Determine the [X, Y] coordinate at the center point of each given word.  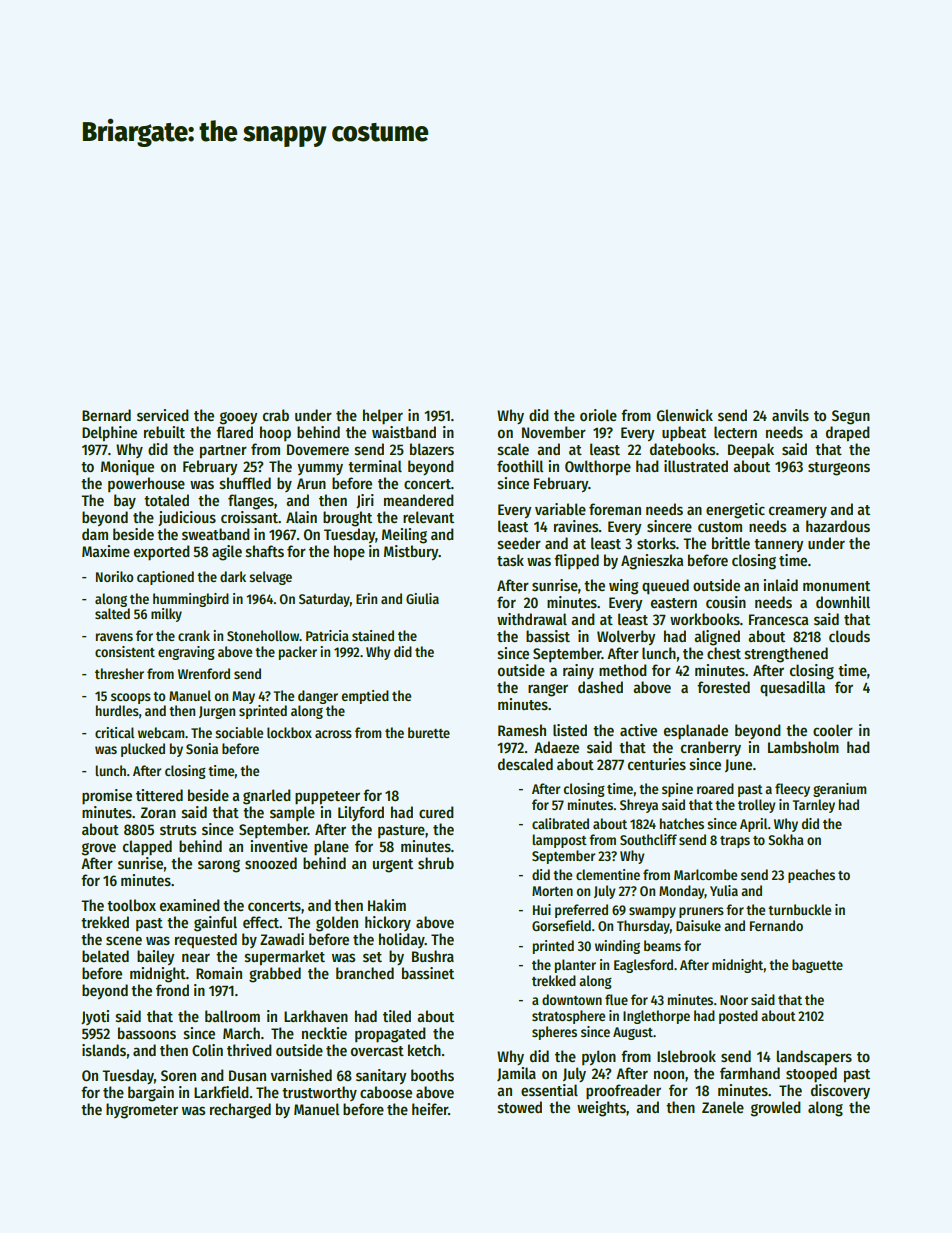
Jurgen [217, 712]
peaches [811, 876]
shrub [436, 863]
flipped [576, 562]
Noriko [115, 576]
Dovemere [318, 449]
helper [383, 417]
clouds [849, 636]
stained [373, 635]
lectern [735, 432]
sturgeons [839, 469]
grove [99, 849]
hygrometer [142, 1111]
